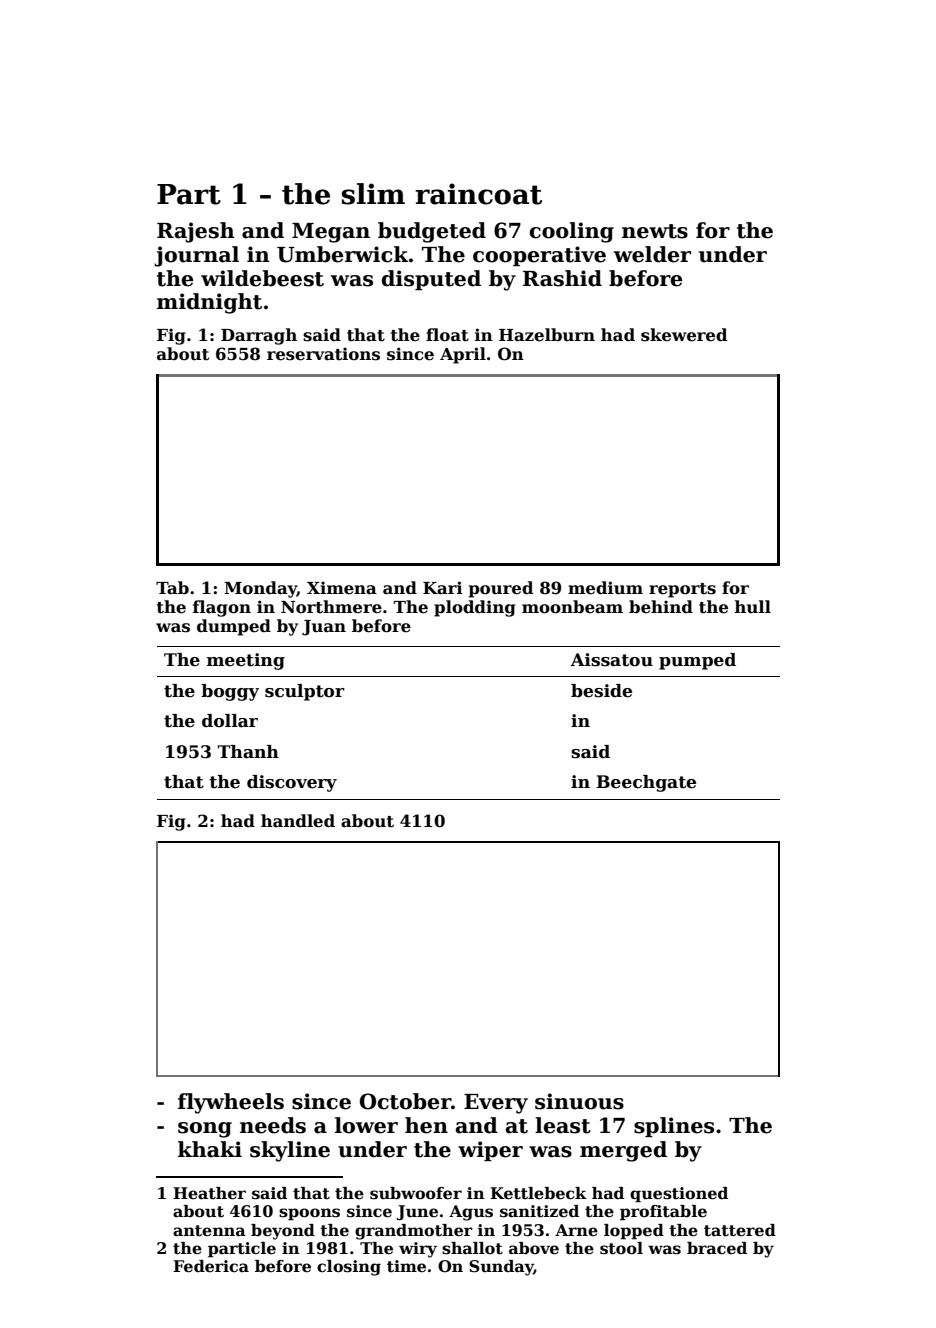 Image resolution: width=936 pixels, height=1328 pixels. Describe the element at coordinates (443, 588) in the image. I see `Kari` at that location.
